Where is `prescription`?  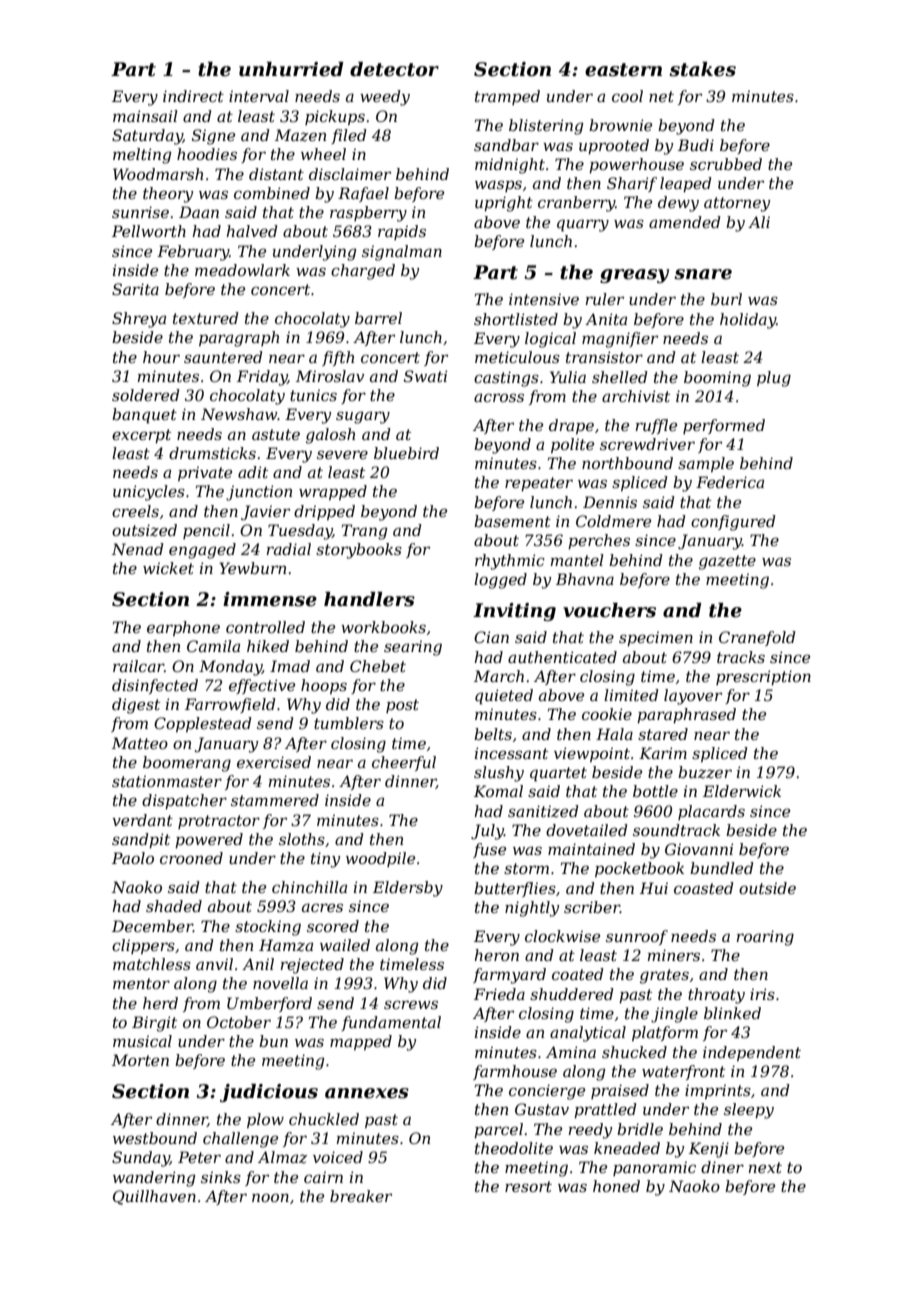
prescription is located at coordinates (763, 677).
